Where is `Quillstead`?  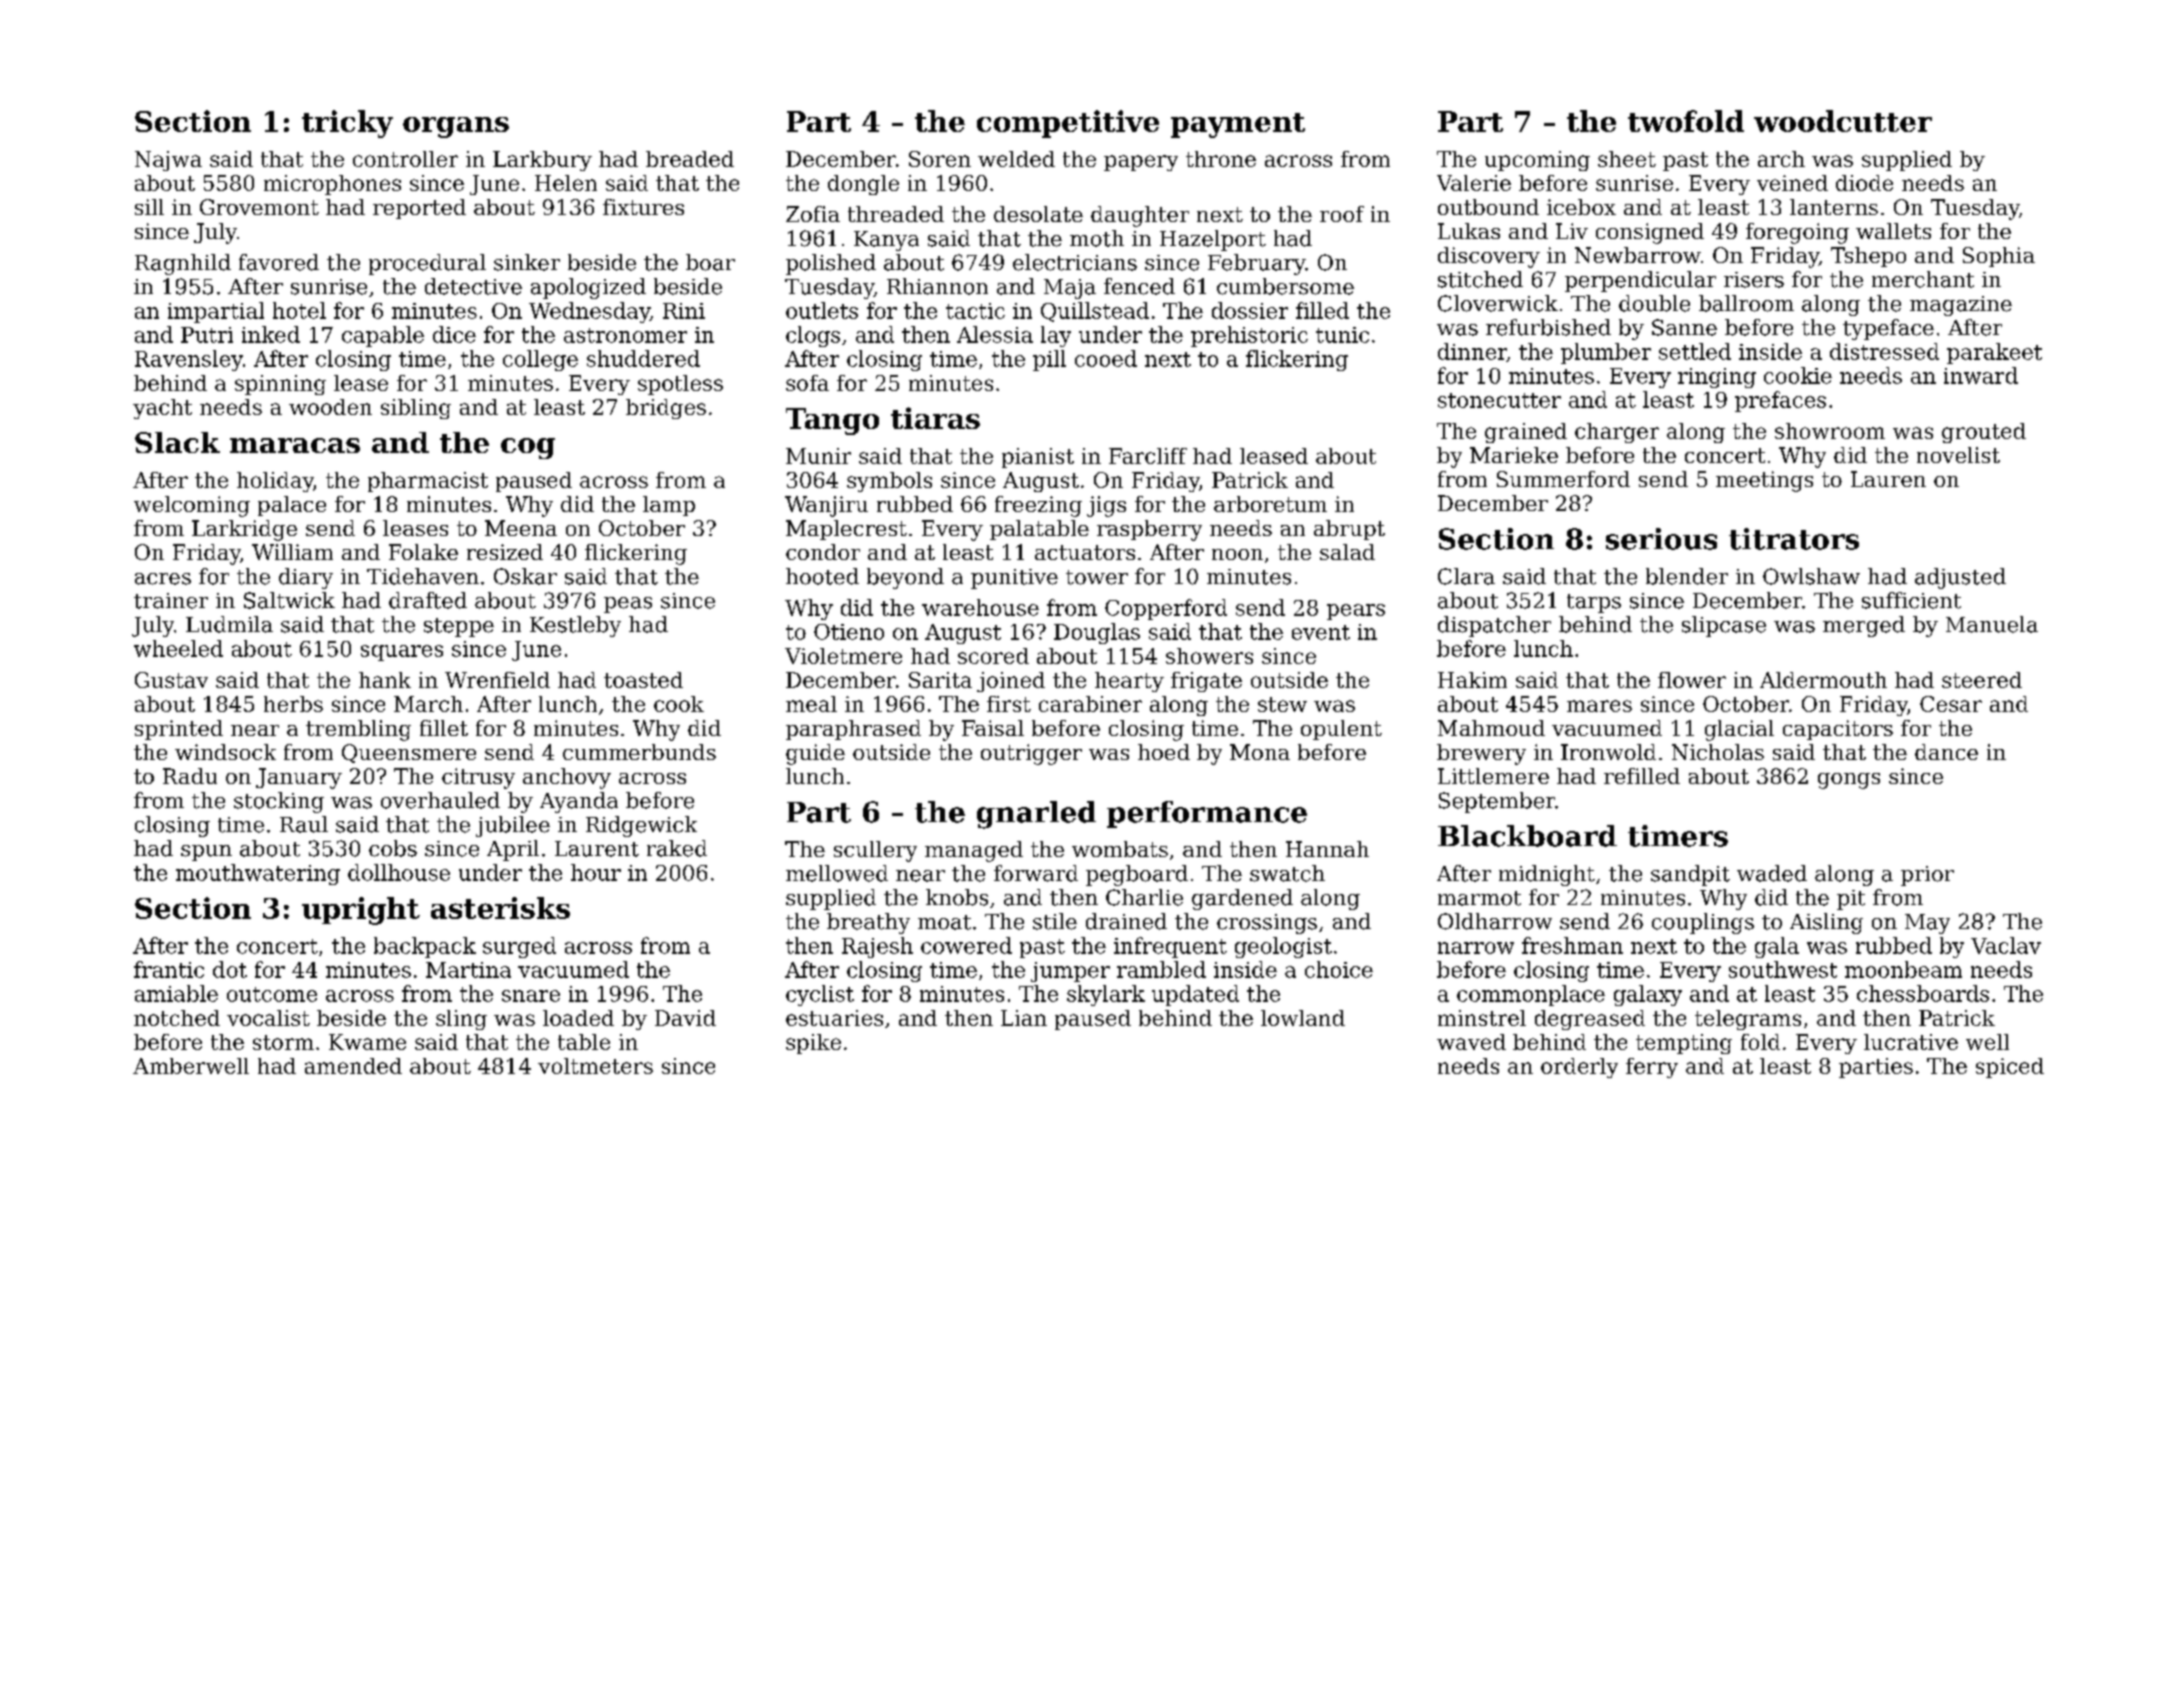 Quillstead is located at coordinates (1095, 312).
